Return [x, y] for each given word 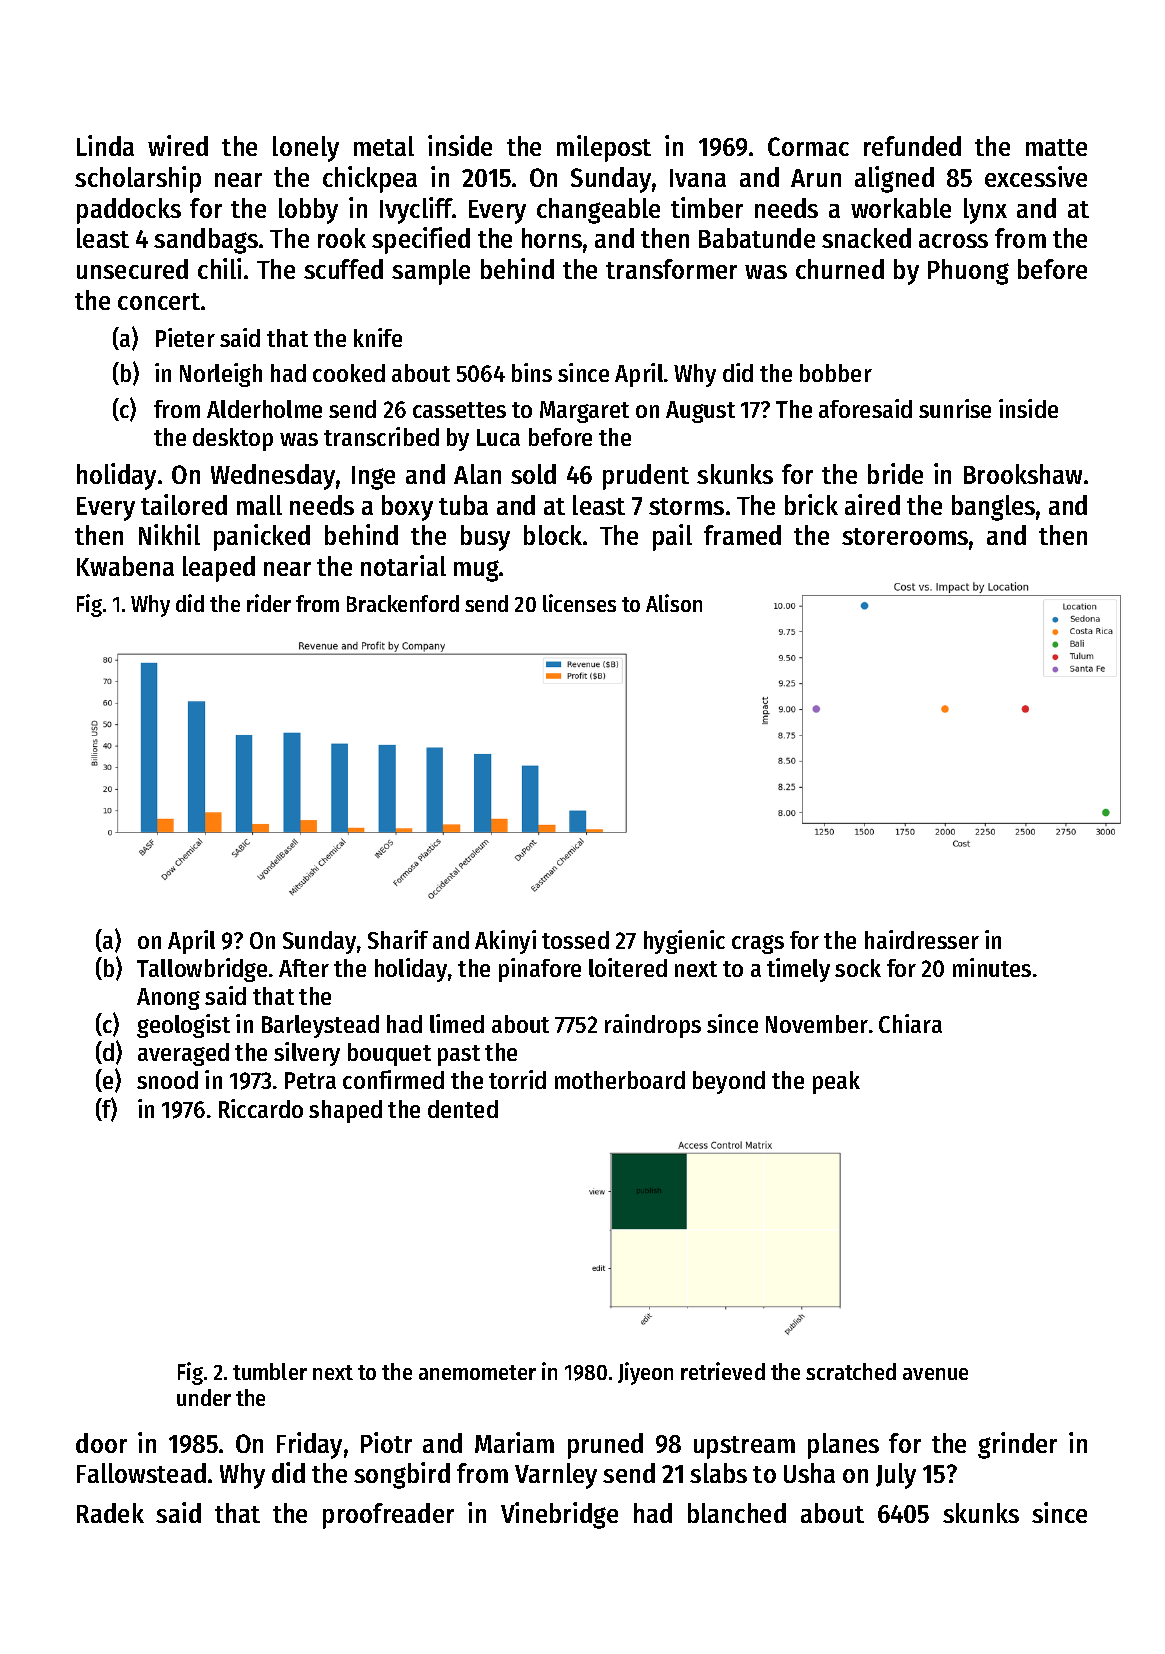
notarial [403, 565]
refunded [912, 146]
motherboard [620, 1080]
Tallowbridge [202, 970]
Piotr [386, 1442]
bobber [836, 373]
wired [178, 145]
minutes [992, 967]
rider [269, 603]
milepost [604, 148]
